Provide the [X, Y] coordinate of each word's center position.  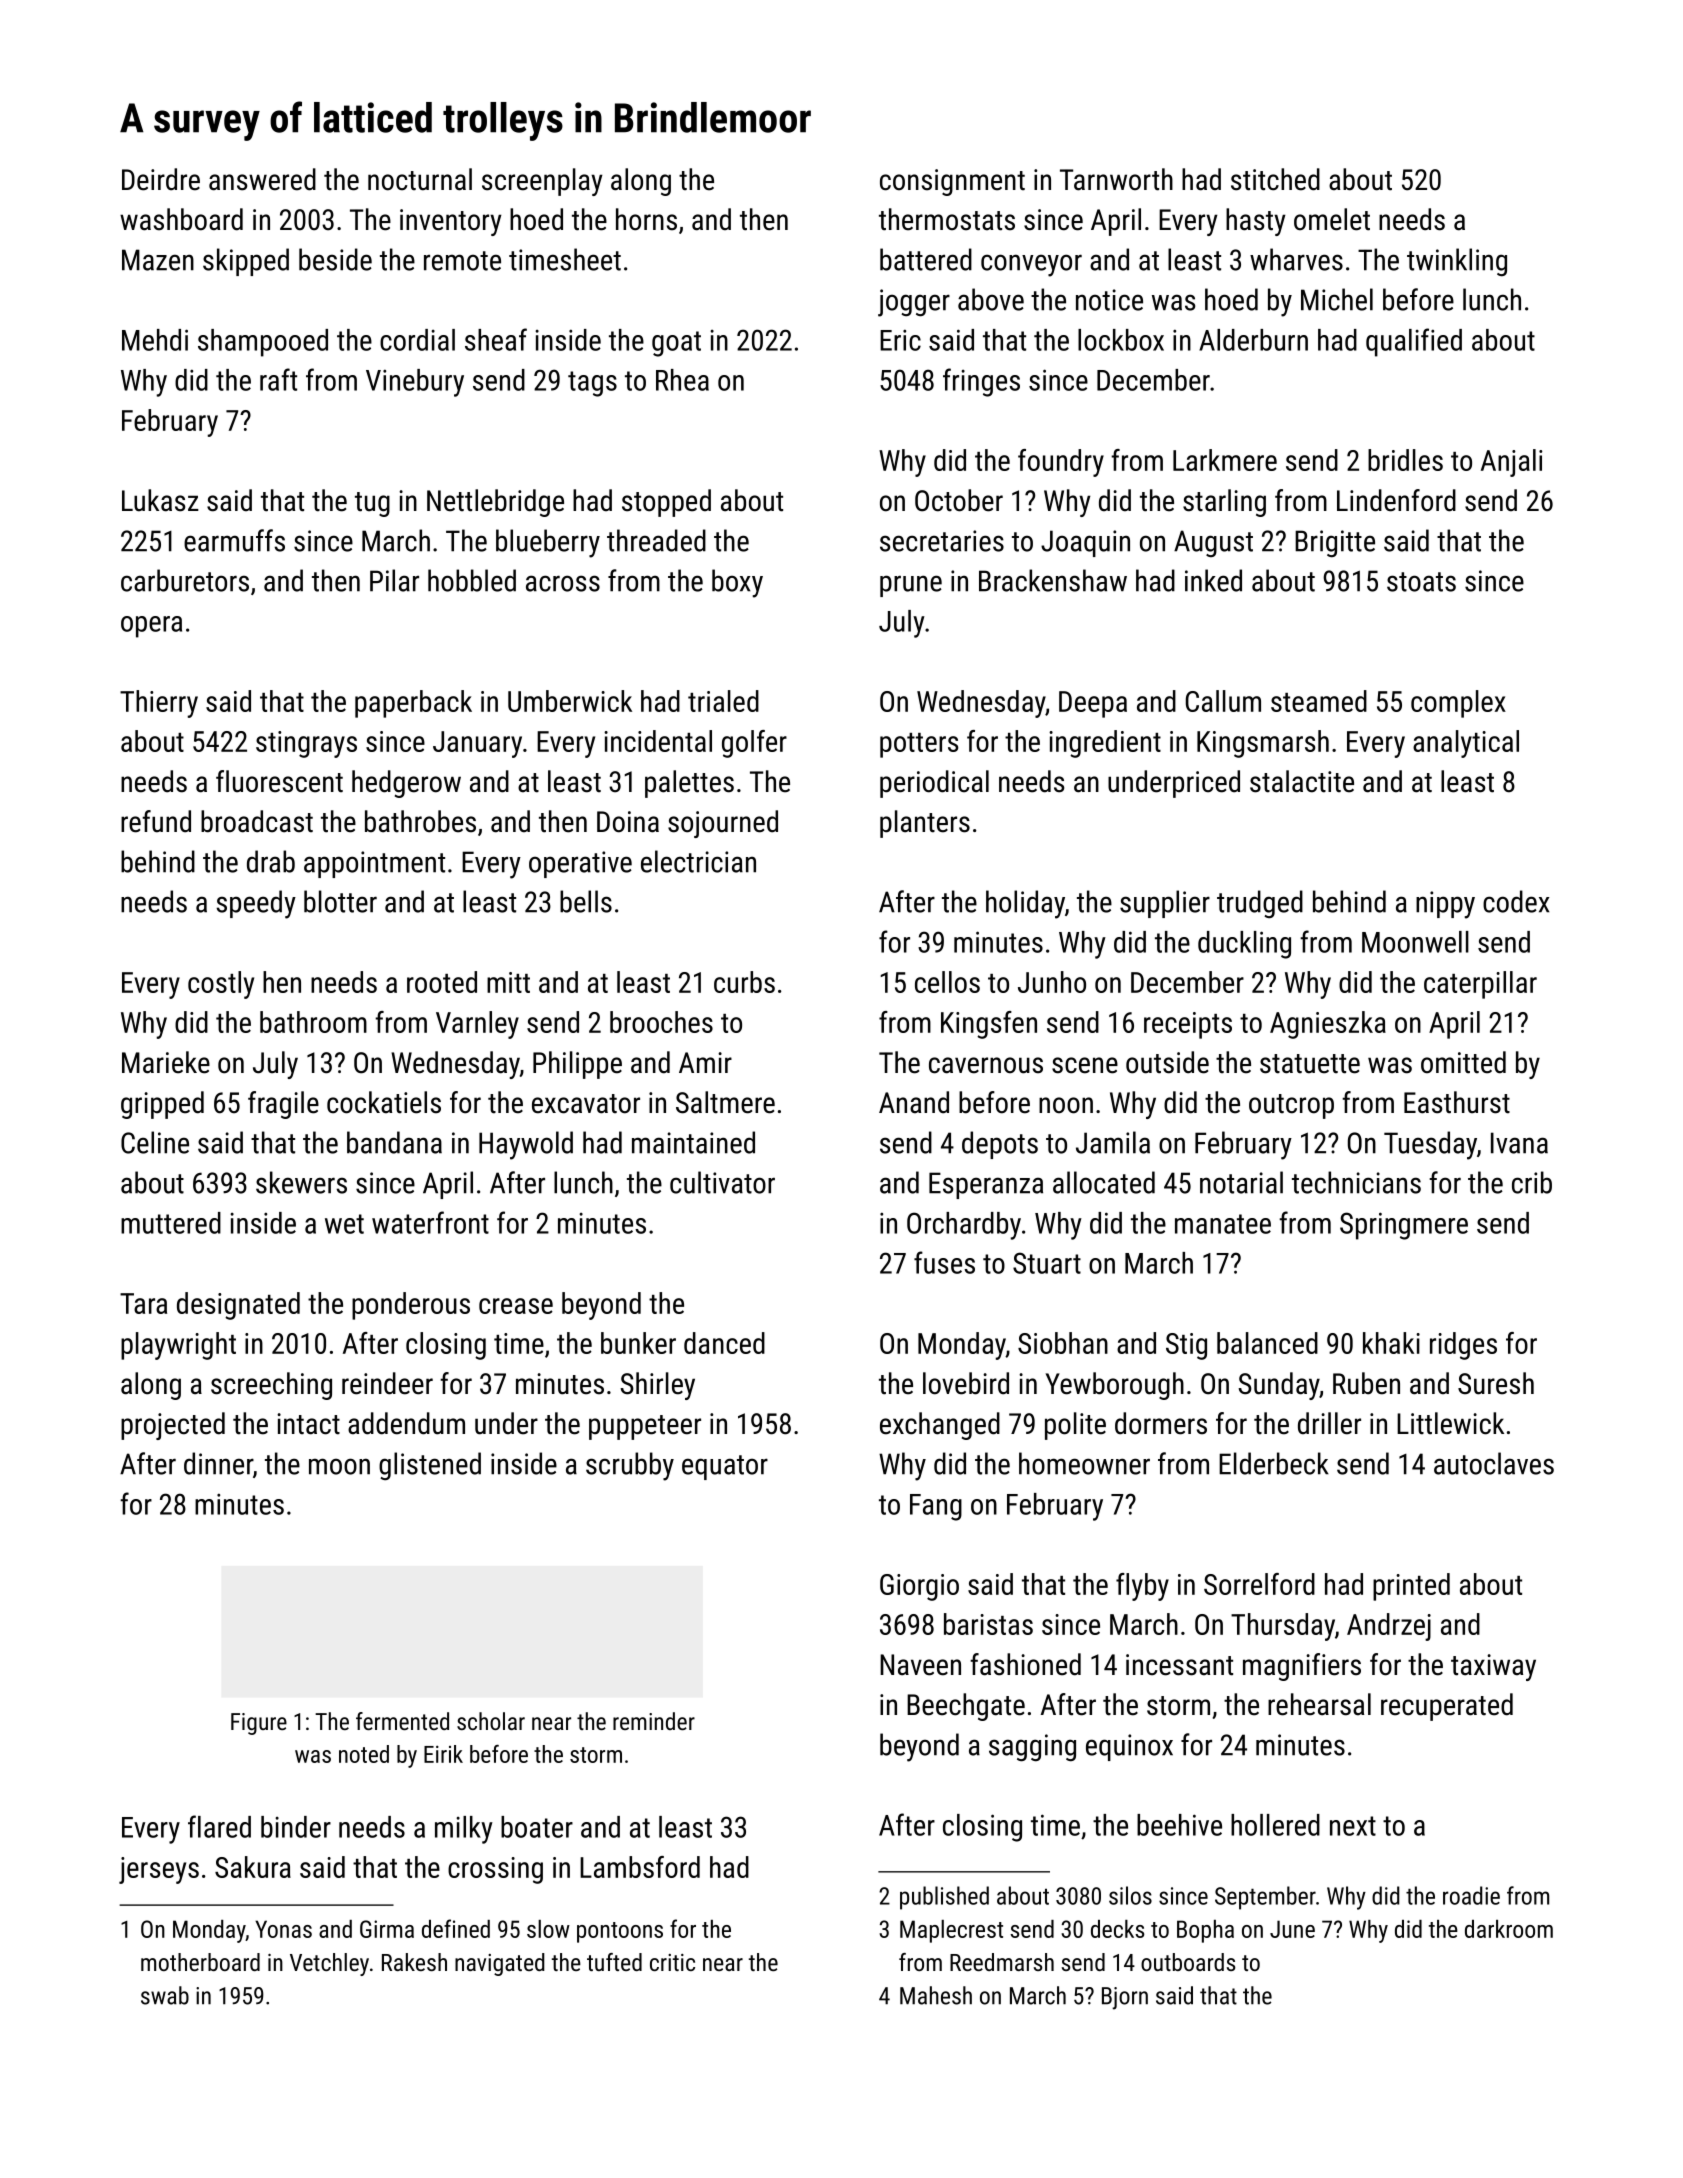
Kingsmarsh [1263, 744]
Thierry [159, 704]
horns [646, 219]
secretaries [942, 541]
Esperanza [986, 1185]
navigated [500, 1964]
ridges [1463, 1346]
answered [262, 179]
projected [173, 1426]
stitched [1275, 179]
